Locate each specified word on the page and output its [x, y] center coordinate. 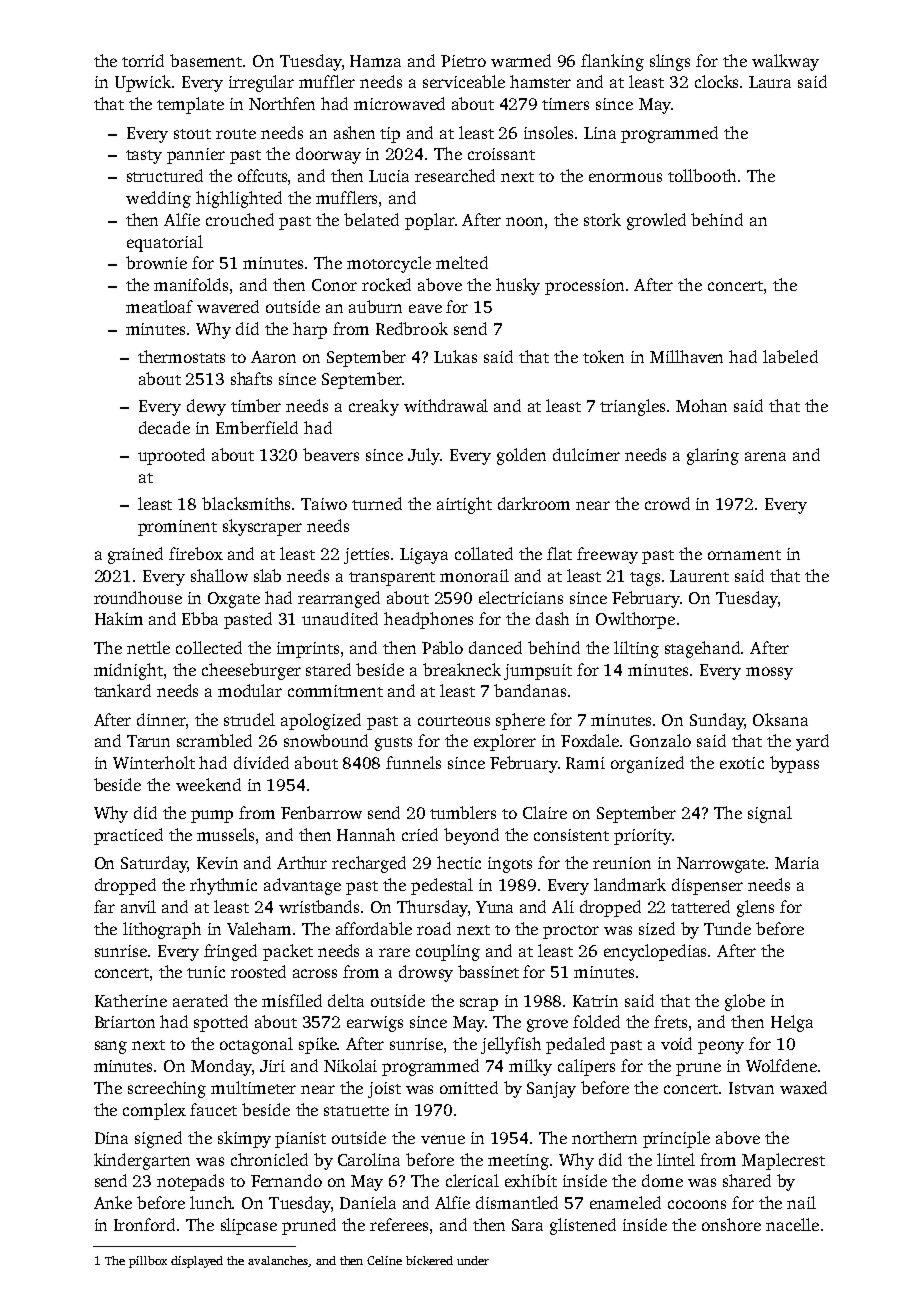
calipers [586, 1067]
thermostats [181, 356]
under [473, 1260]
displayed [197, 1262]
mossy [769, 673]
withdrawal [446, 405]
